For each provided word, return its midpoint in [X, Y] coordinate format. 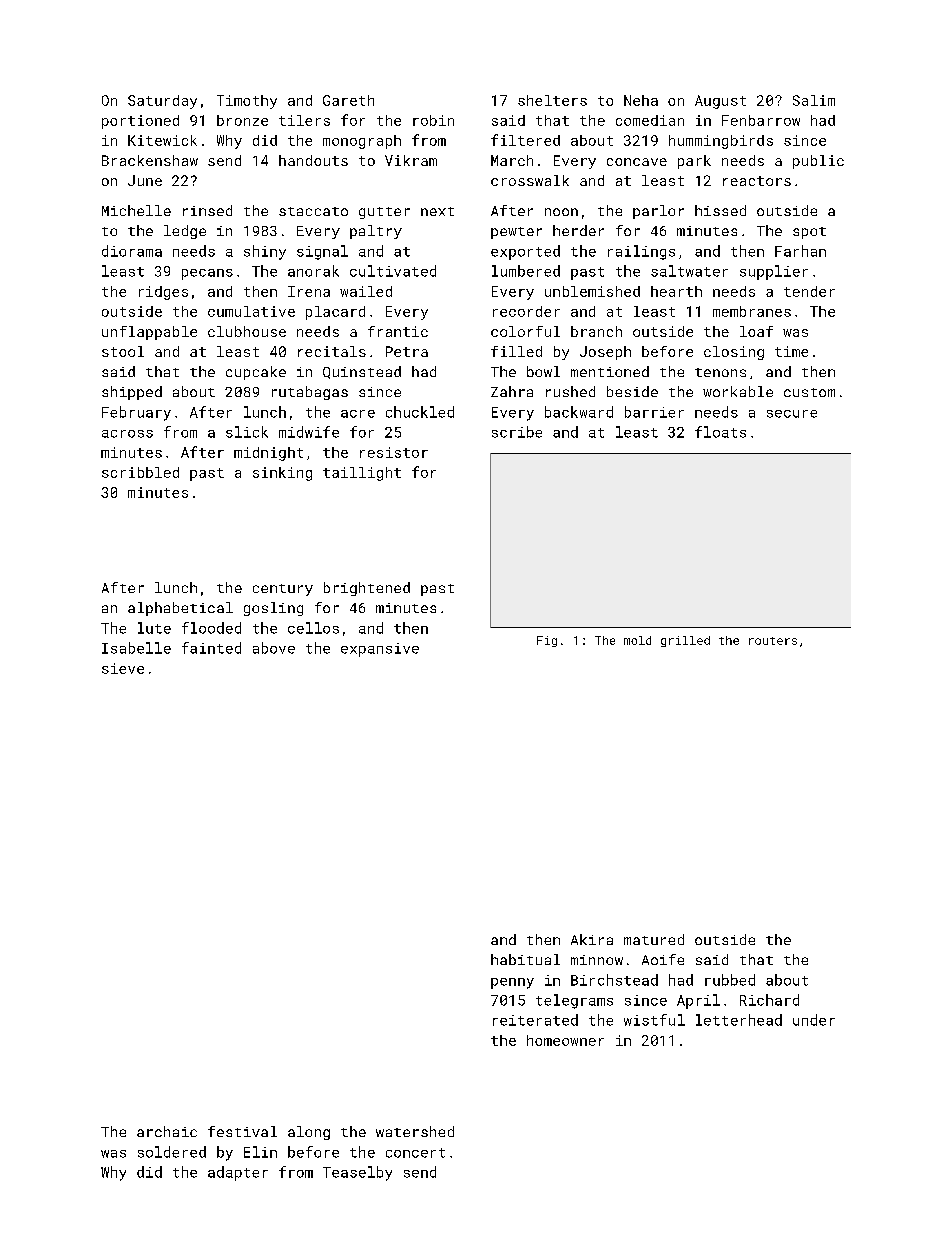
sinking [282, 474]
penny [512, 983]
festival [242, 1131]
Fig [547, 641]
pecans [207, 274]
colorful [525, 331]
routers [773, 641]
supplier [774, 272]
